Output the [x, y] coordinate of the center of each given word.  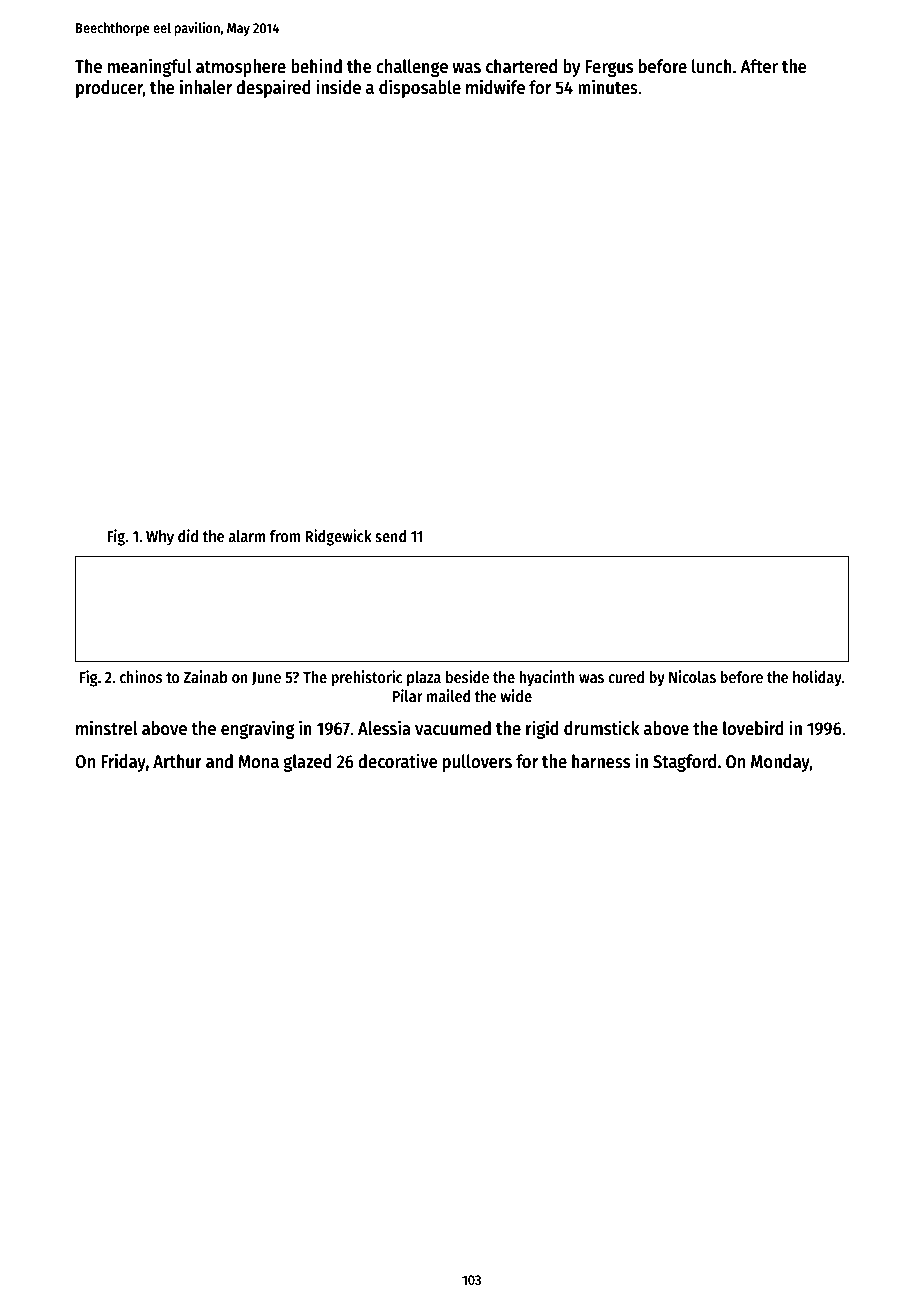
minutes [608, 87]
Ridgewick [338, 537]
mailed [449, 695]
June [266, 679]
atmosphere [241, 68]
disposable [420, 88]
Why [160, 538]
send [391, 536]
